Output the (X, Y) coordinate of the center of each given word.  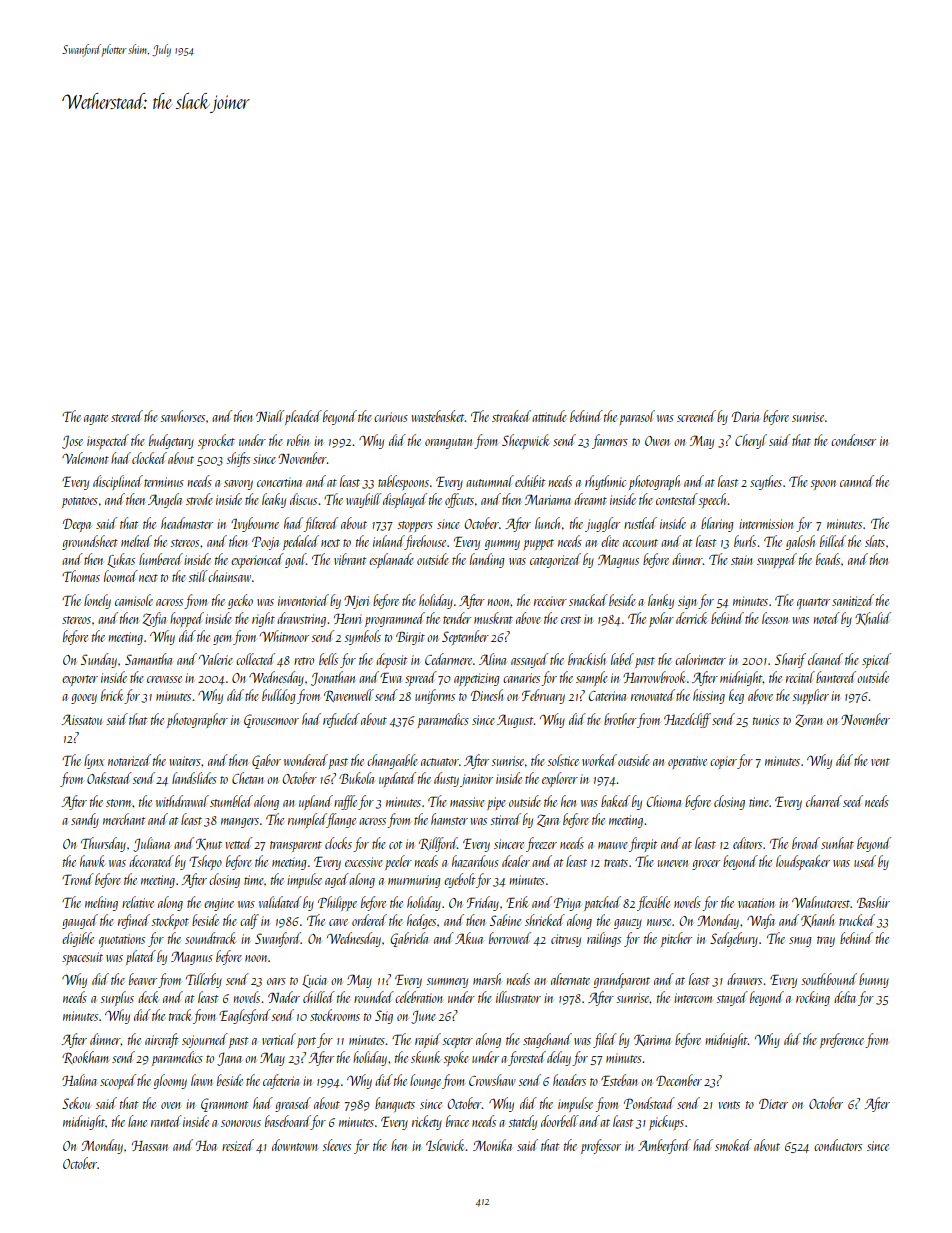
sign (687, 602)
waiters (185, 761)
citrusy (566, 940)
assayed (529, 660)
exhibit (530, 481)
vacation (756, 903)
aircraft (161, 1040)
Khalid (873, 618)
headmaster (187, 523)
